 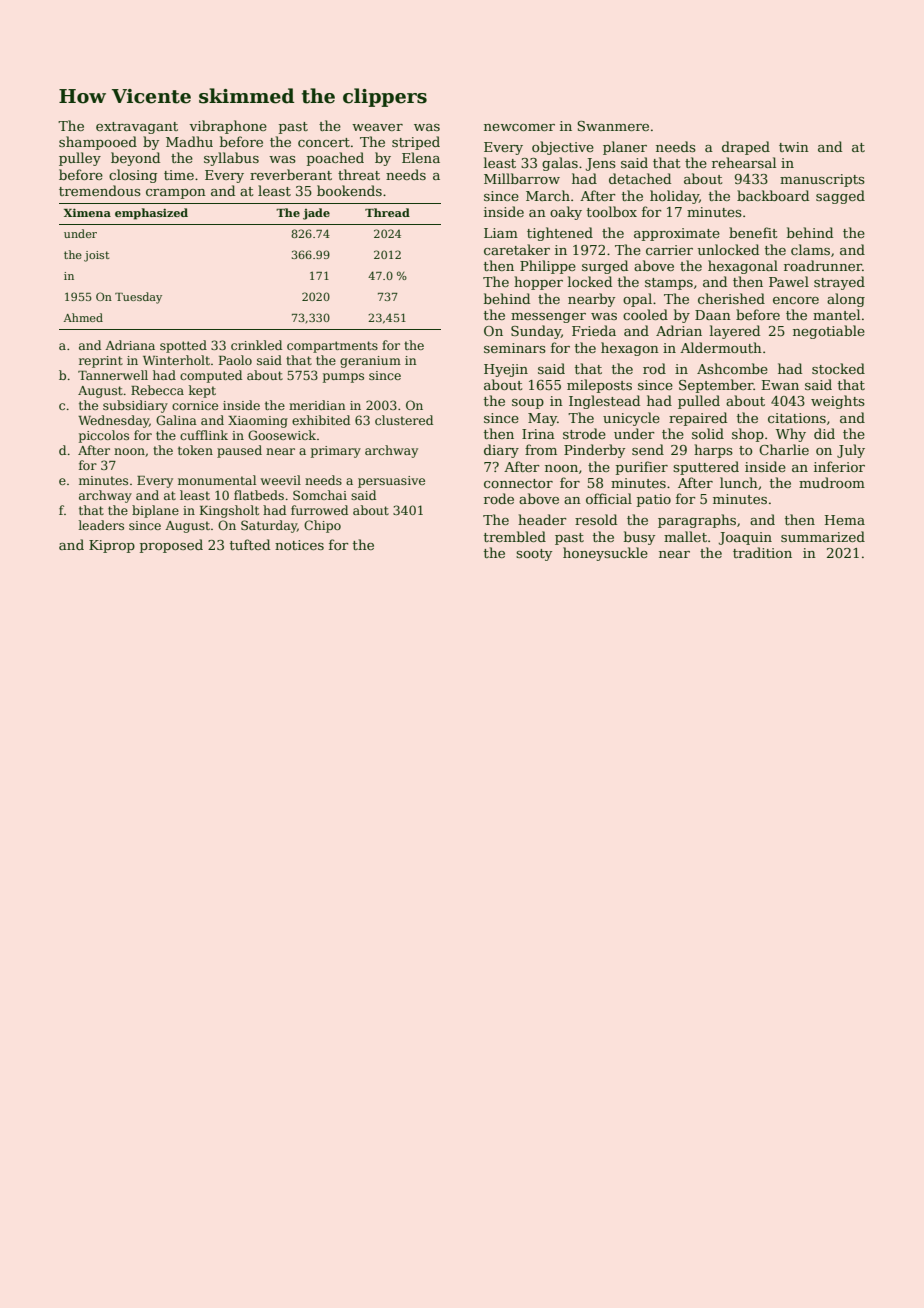 I want to click on Kiprop, so click(x=112, y=546).
